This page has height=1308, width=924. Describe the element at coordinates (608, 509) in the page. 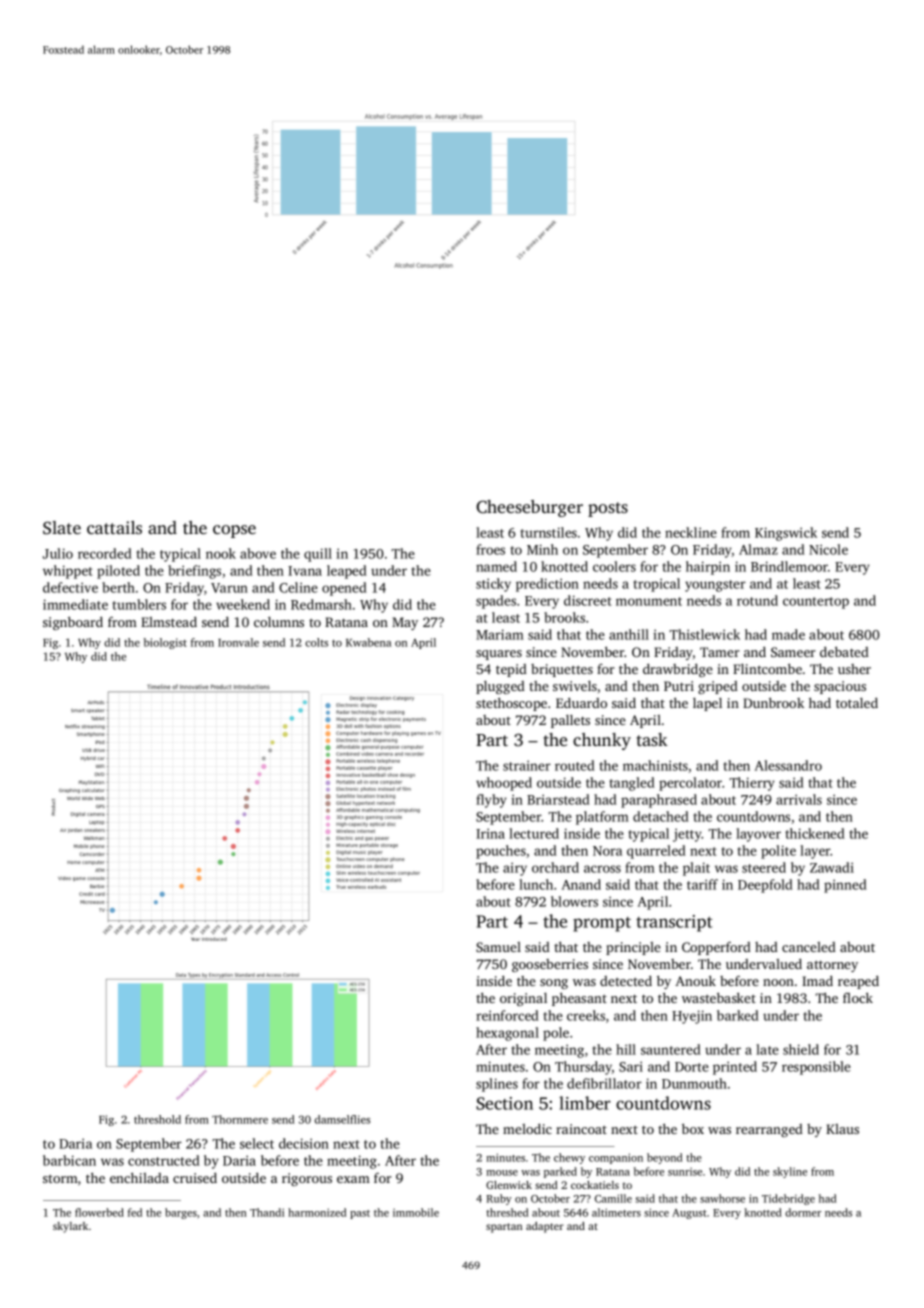

I see `posts` at that location.
